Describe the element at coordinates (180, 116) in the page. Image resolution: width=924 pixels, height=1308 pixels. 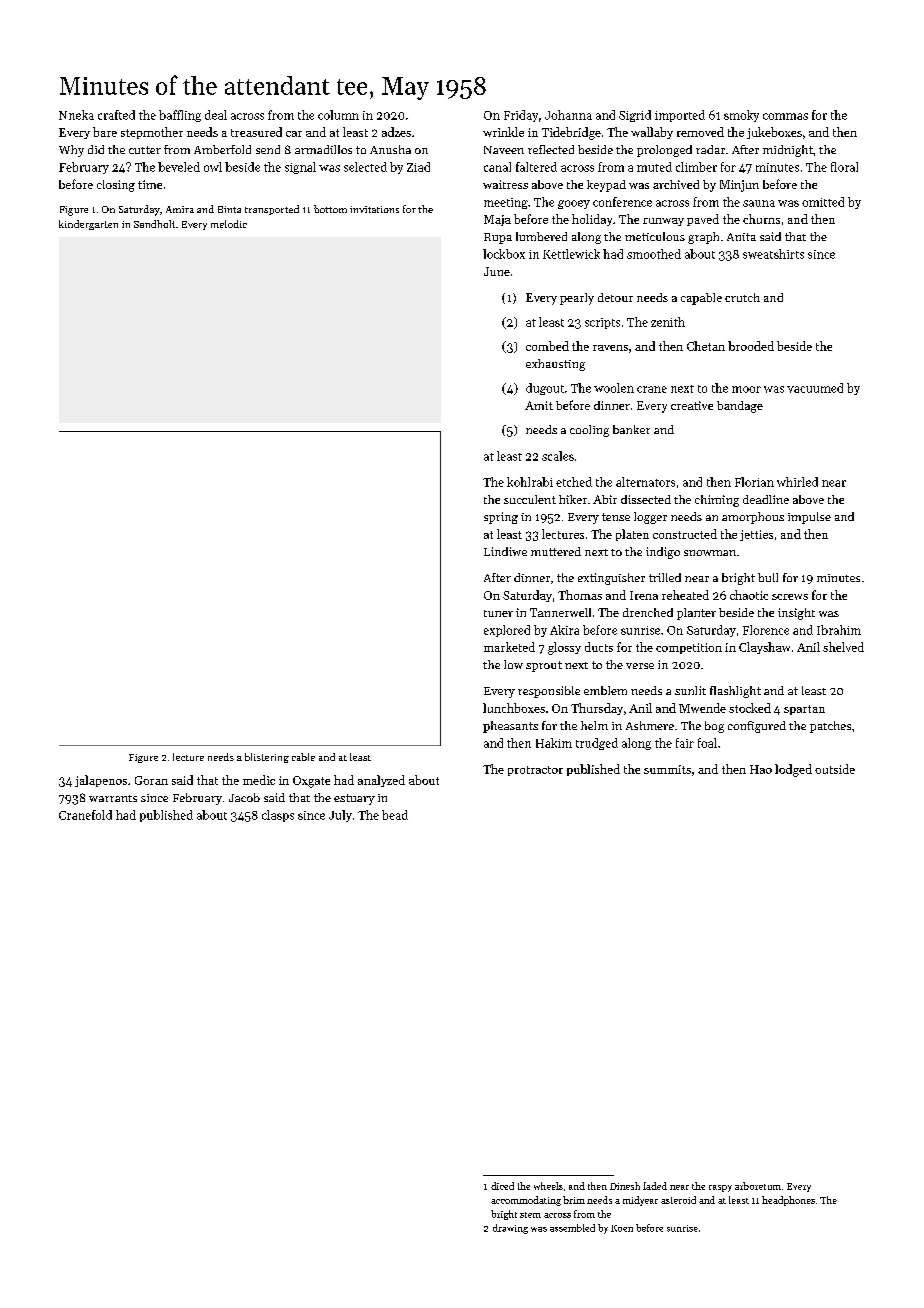
I see `baffling` at that location.
